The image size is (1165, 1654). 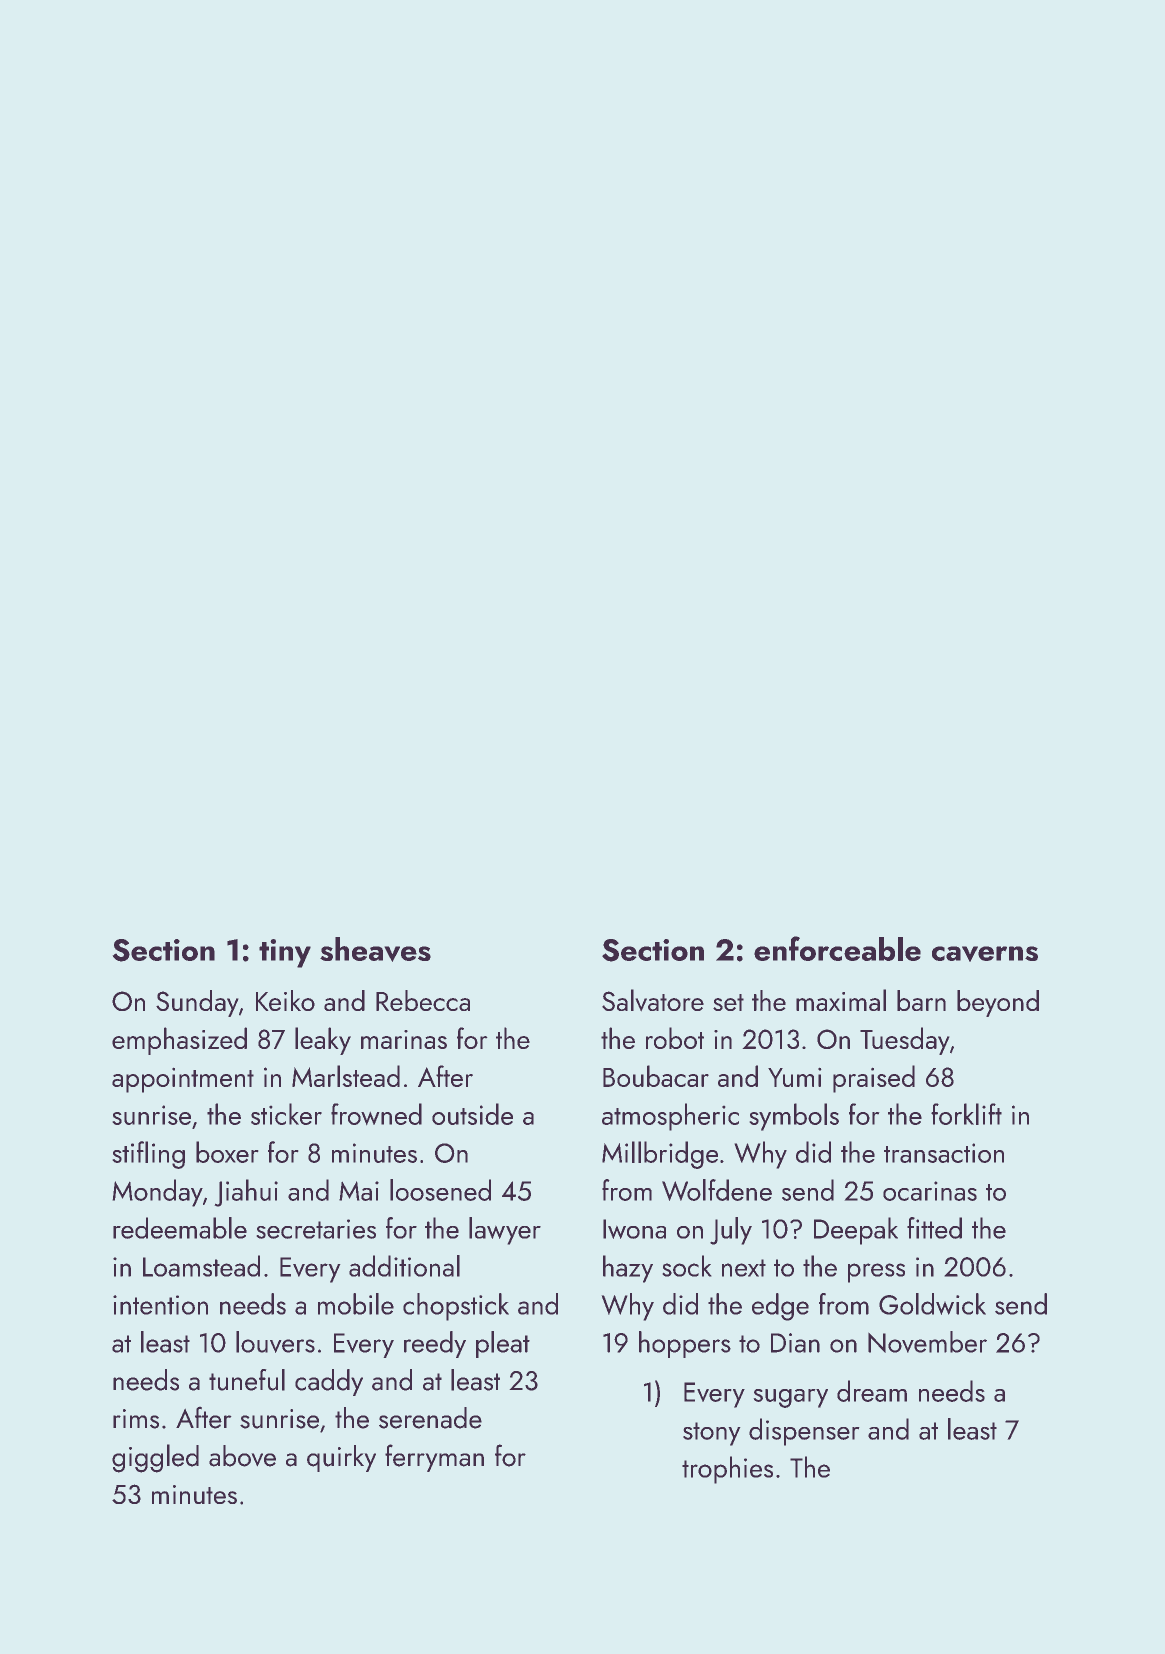 I want to click on boxer, so click(x=227, y=1152).
